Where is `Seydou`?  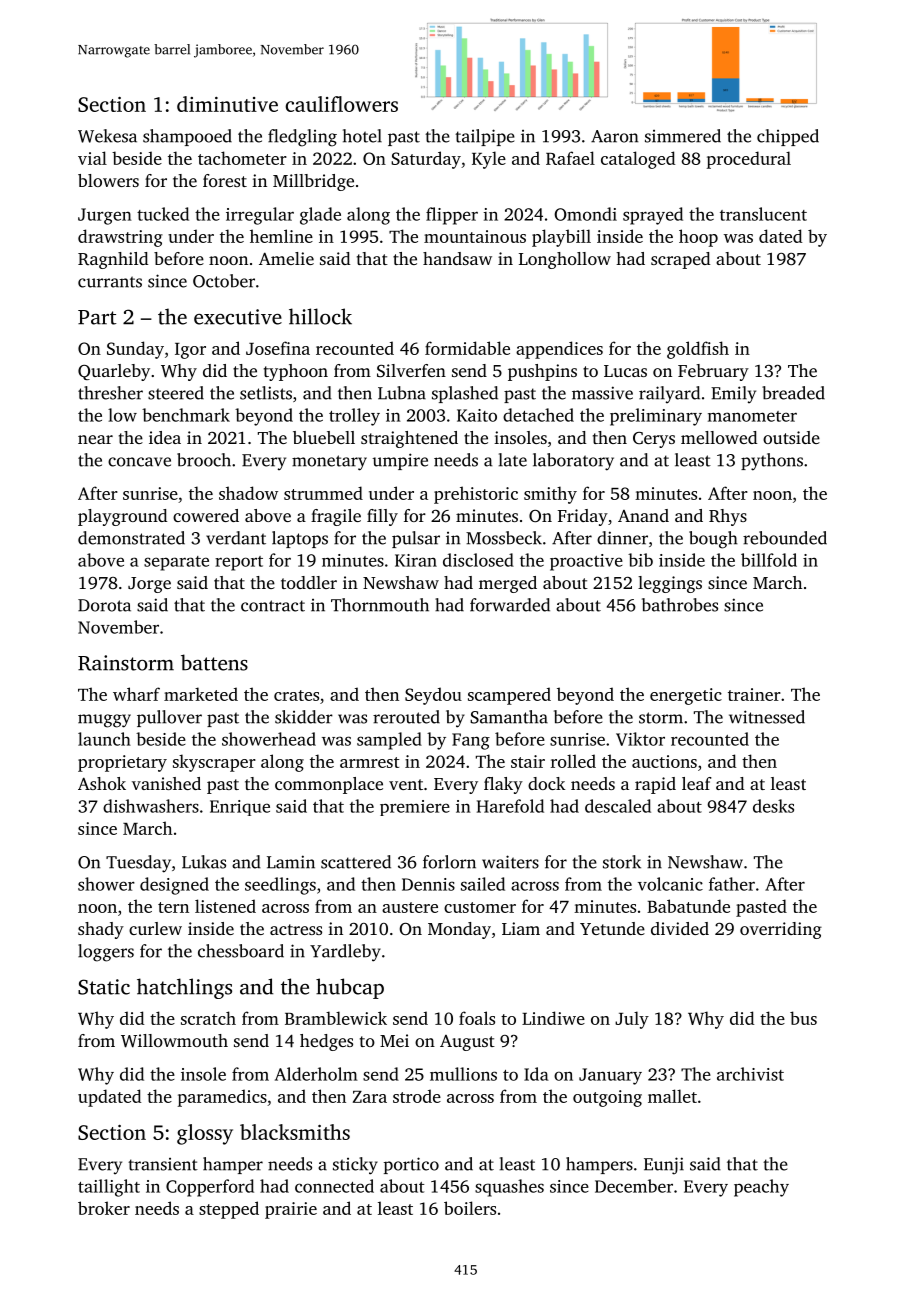 Seydou is located at coordinates (433, 696).
